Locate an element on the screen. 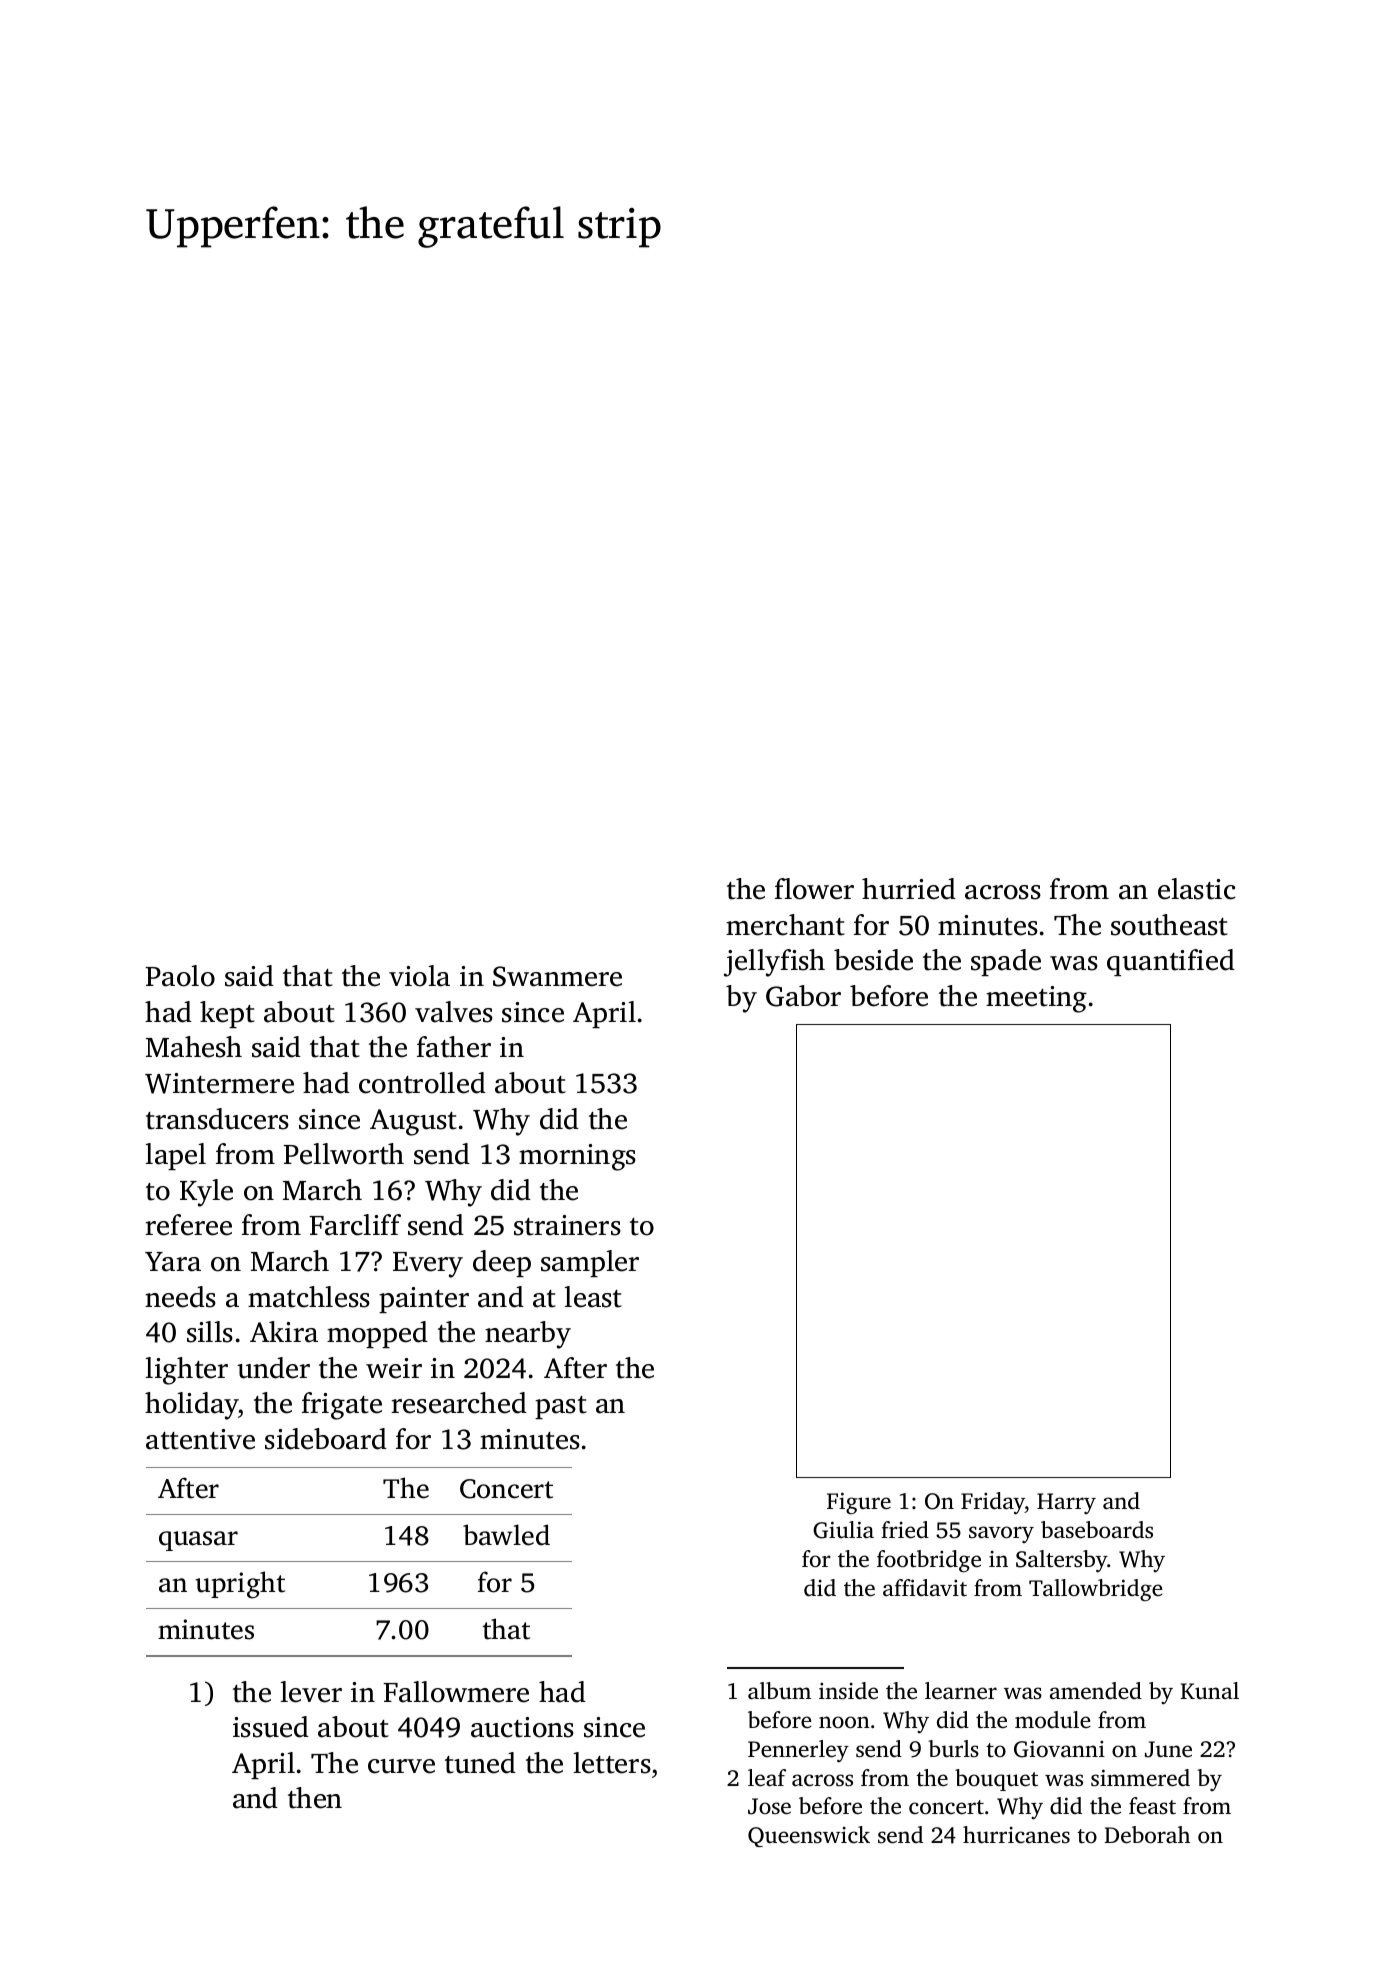 This screenshot has width=1386, height=1969. Paolo is located at coordinates (180, 976).
